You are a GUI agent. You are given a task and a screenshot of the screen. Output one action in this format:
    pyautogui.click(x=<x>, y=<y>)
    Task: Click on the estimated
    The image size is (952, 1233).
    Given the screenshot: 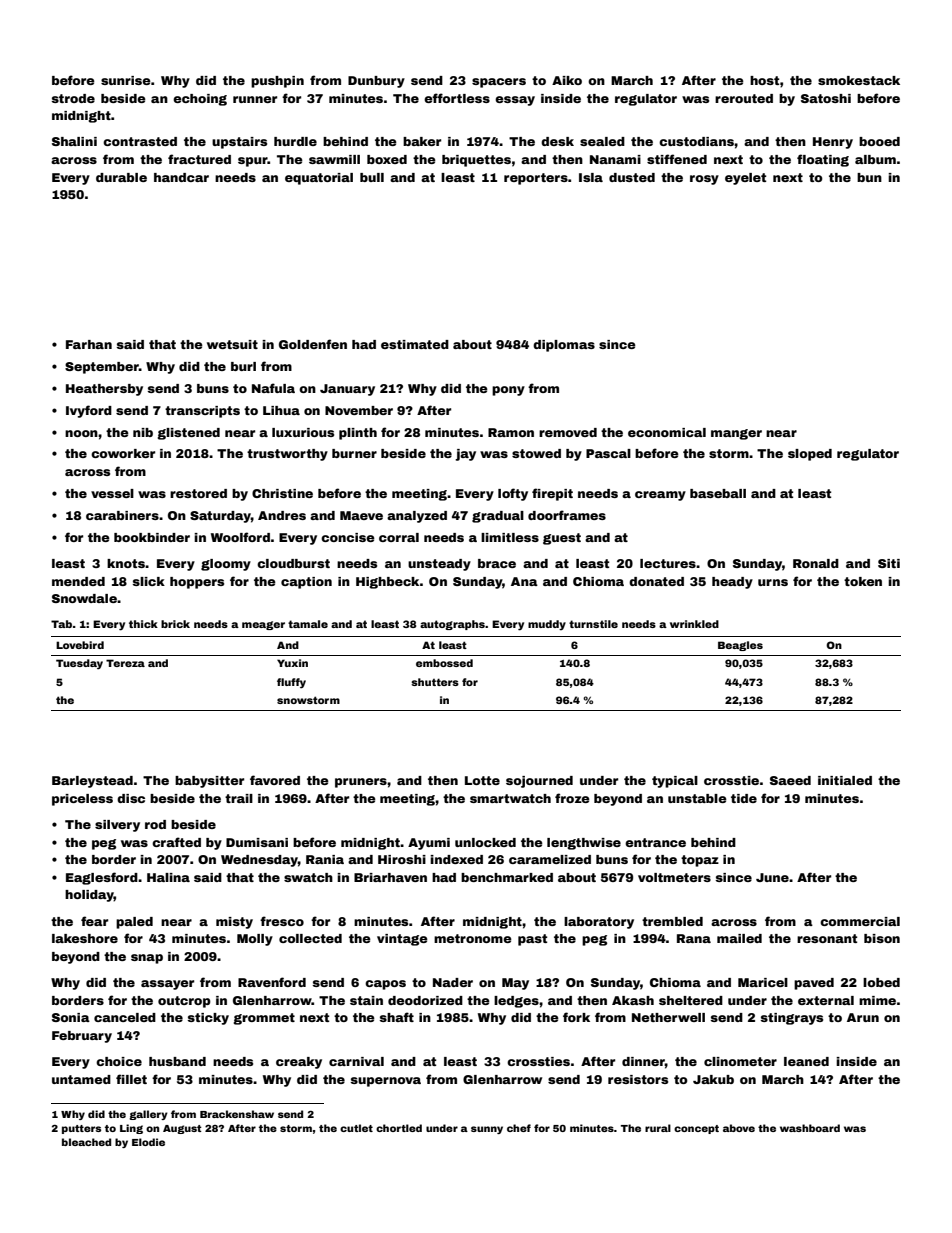 What is the action you would take?
    pyautogui.click(x=415, y=344)
